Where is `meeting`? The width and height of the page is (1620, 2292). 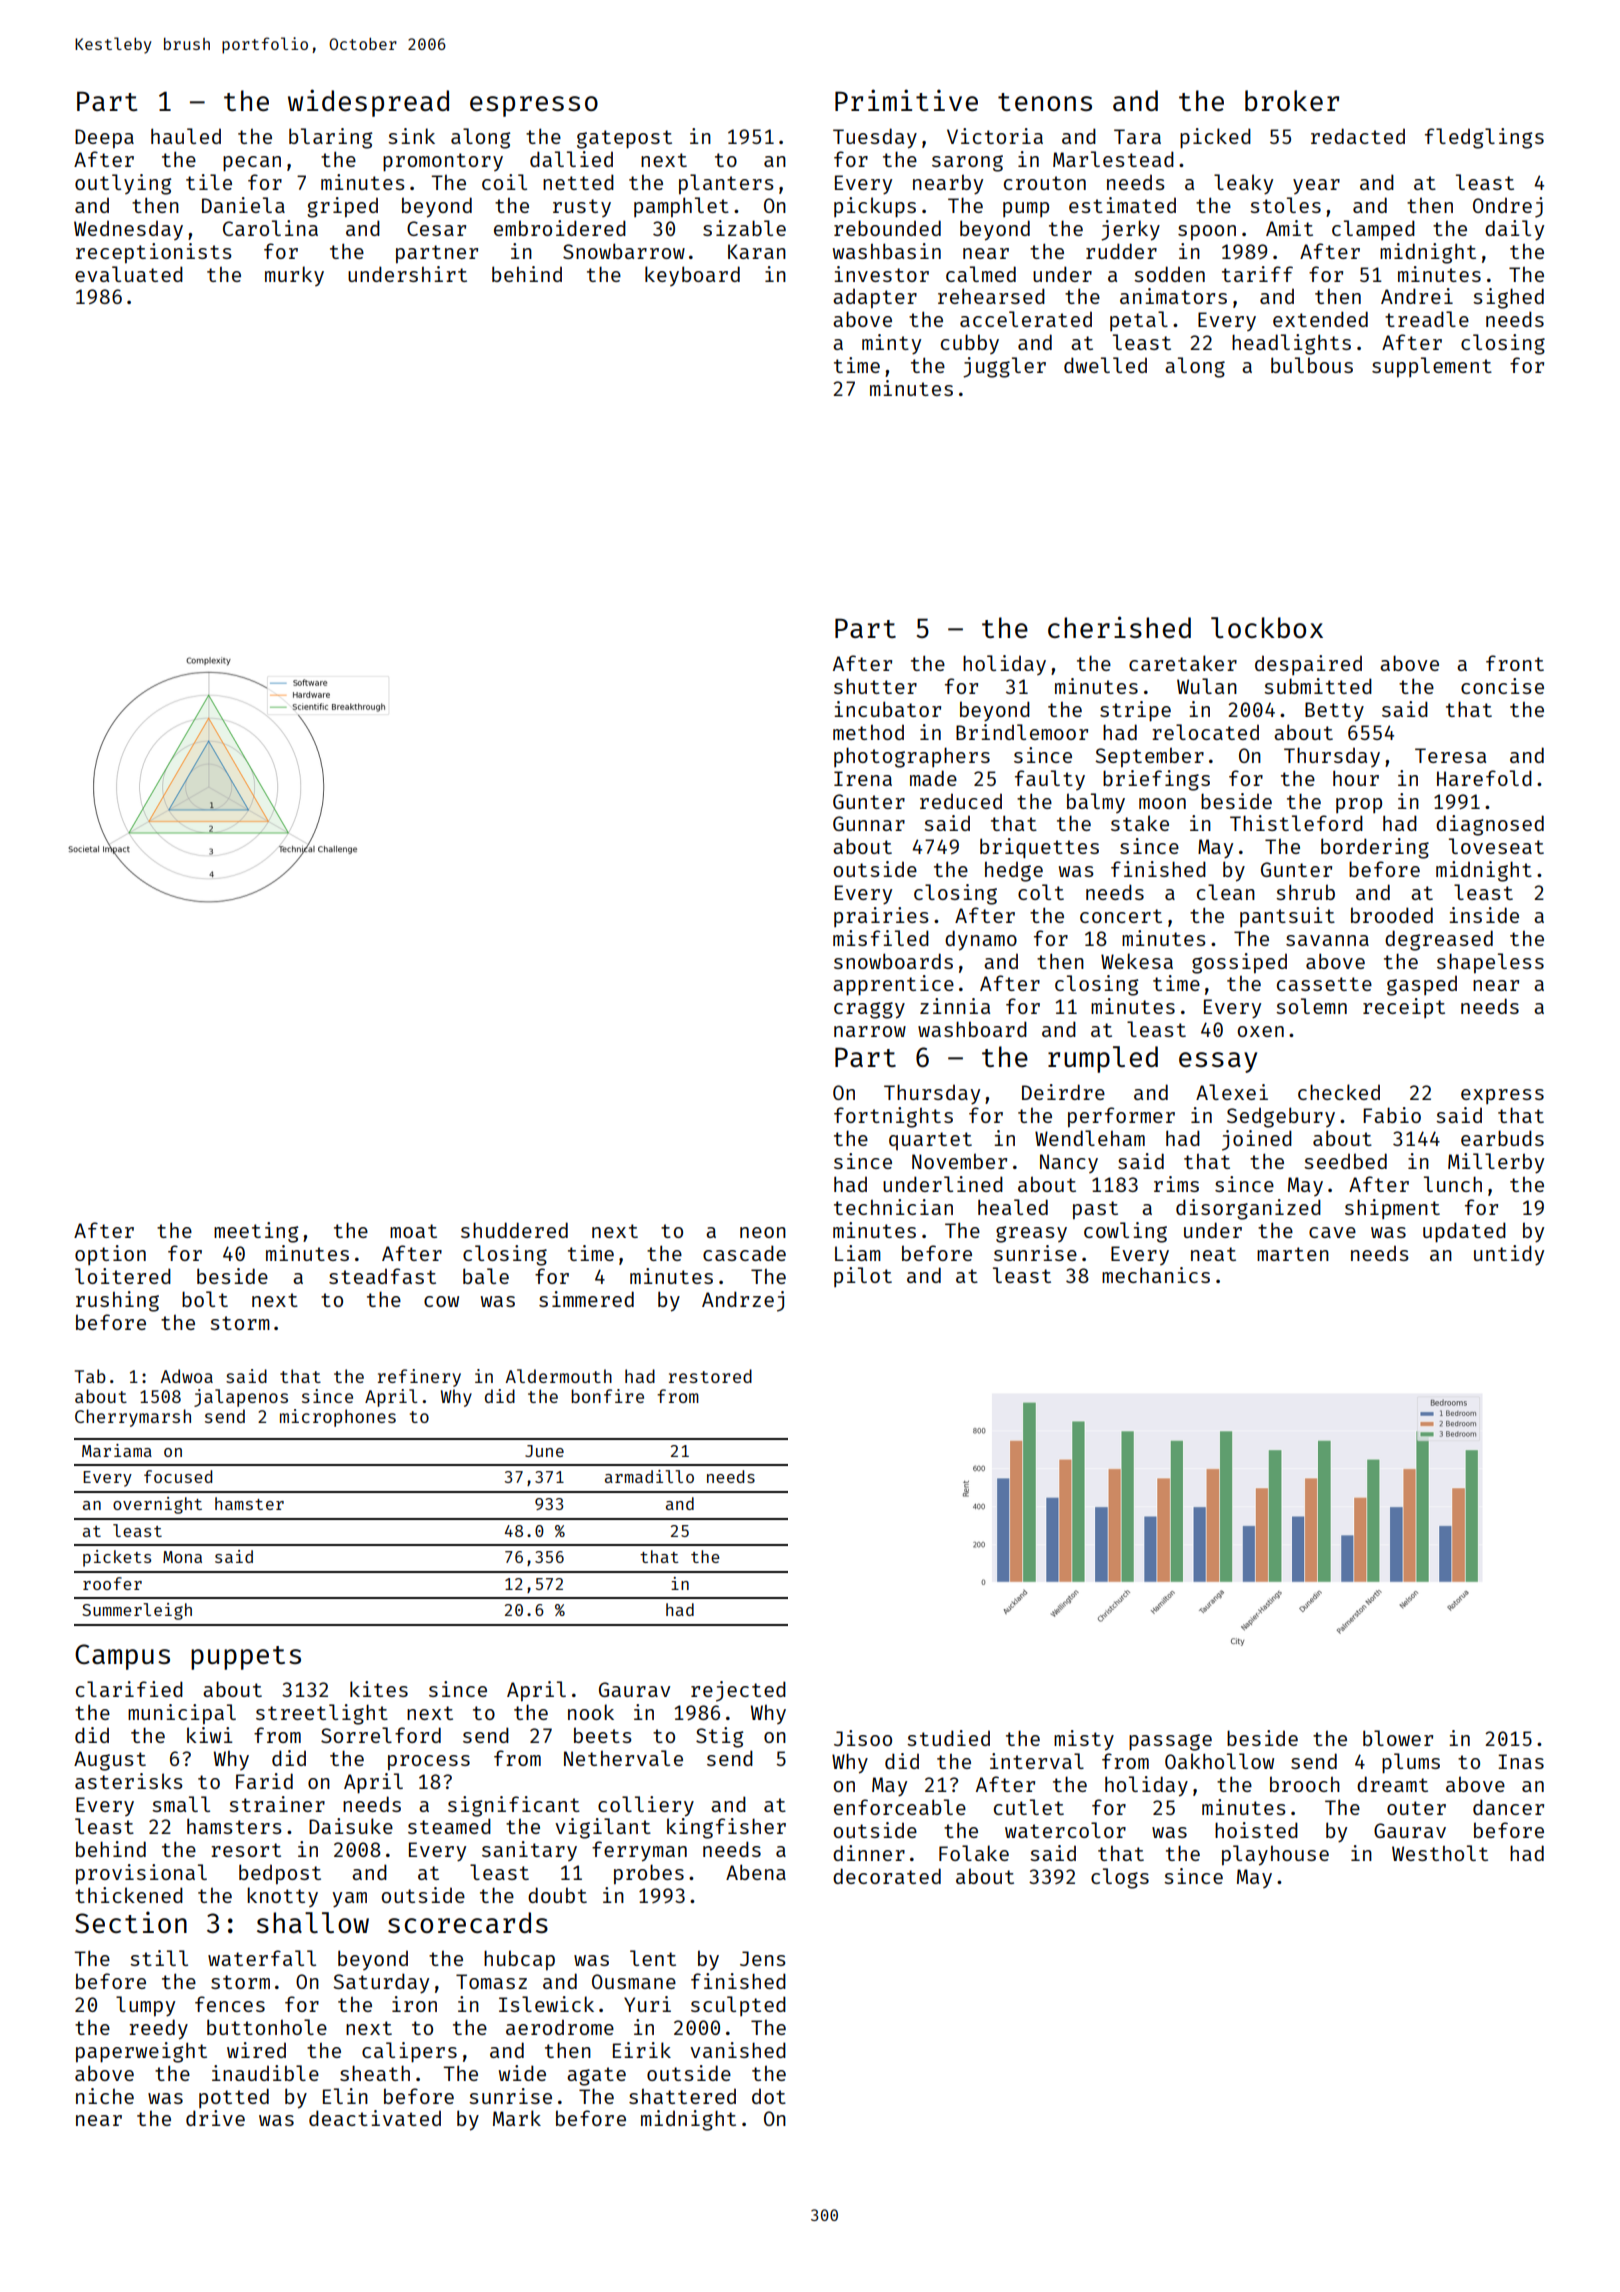
meeting is located at coordinates (256, 1232).
